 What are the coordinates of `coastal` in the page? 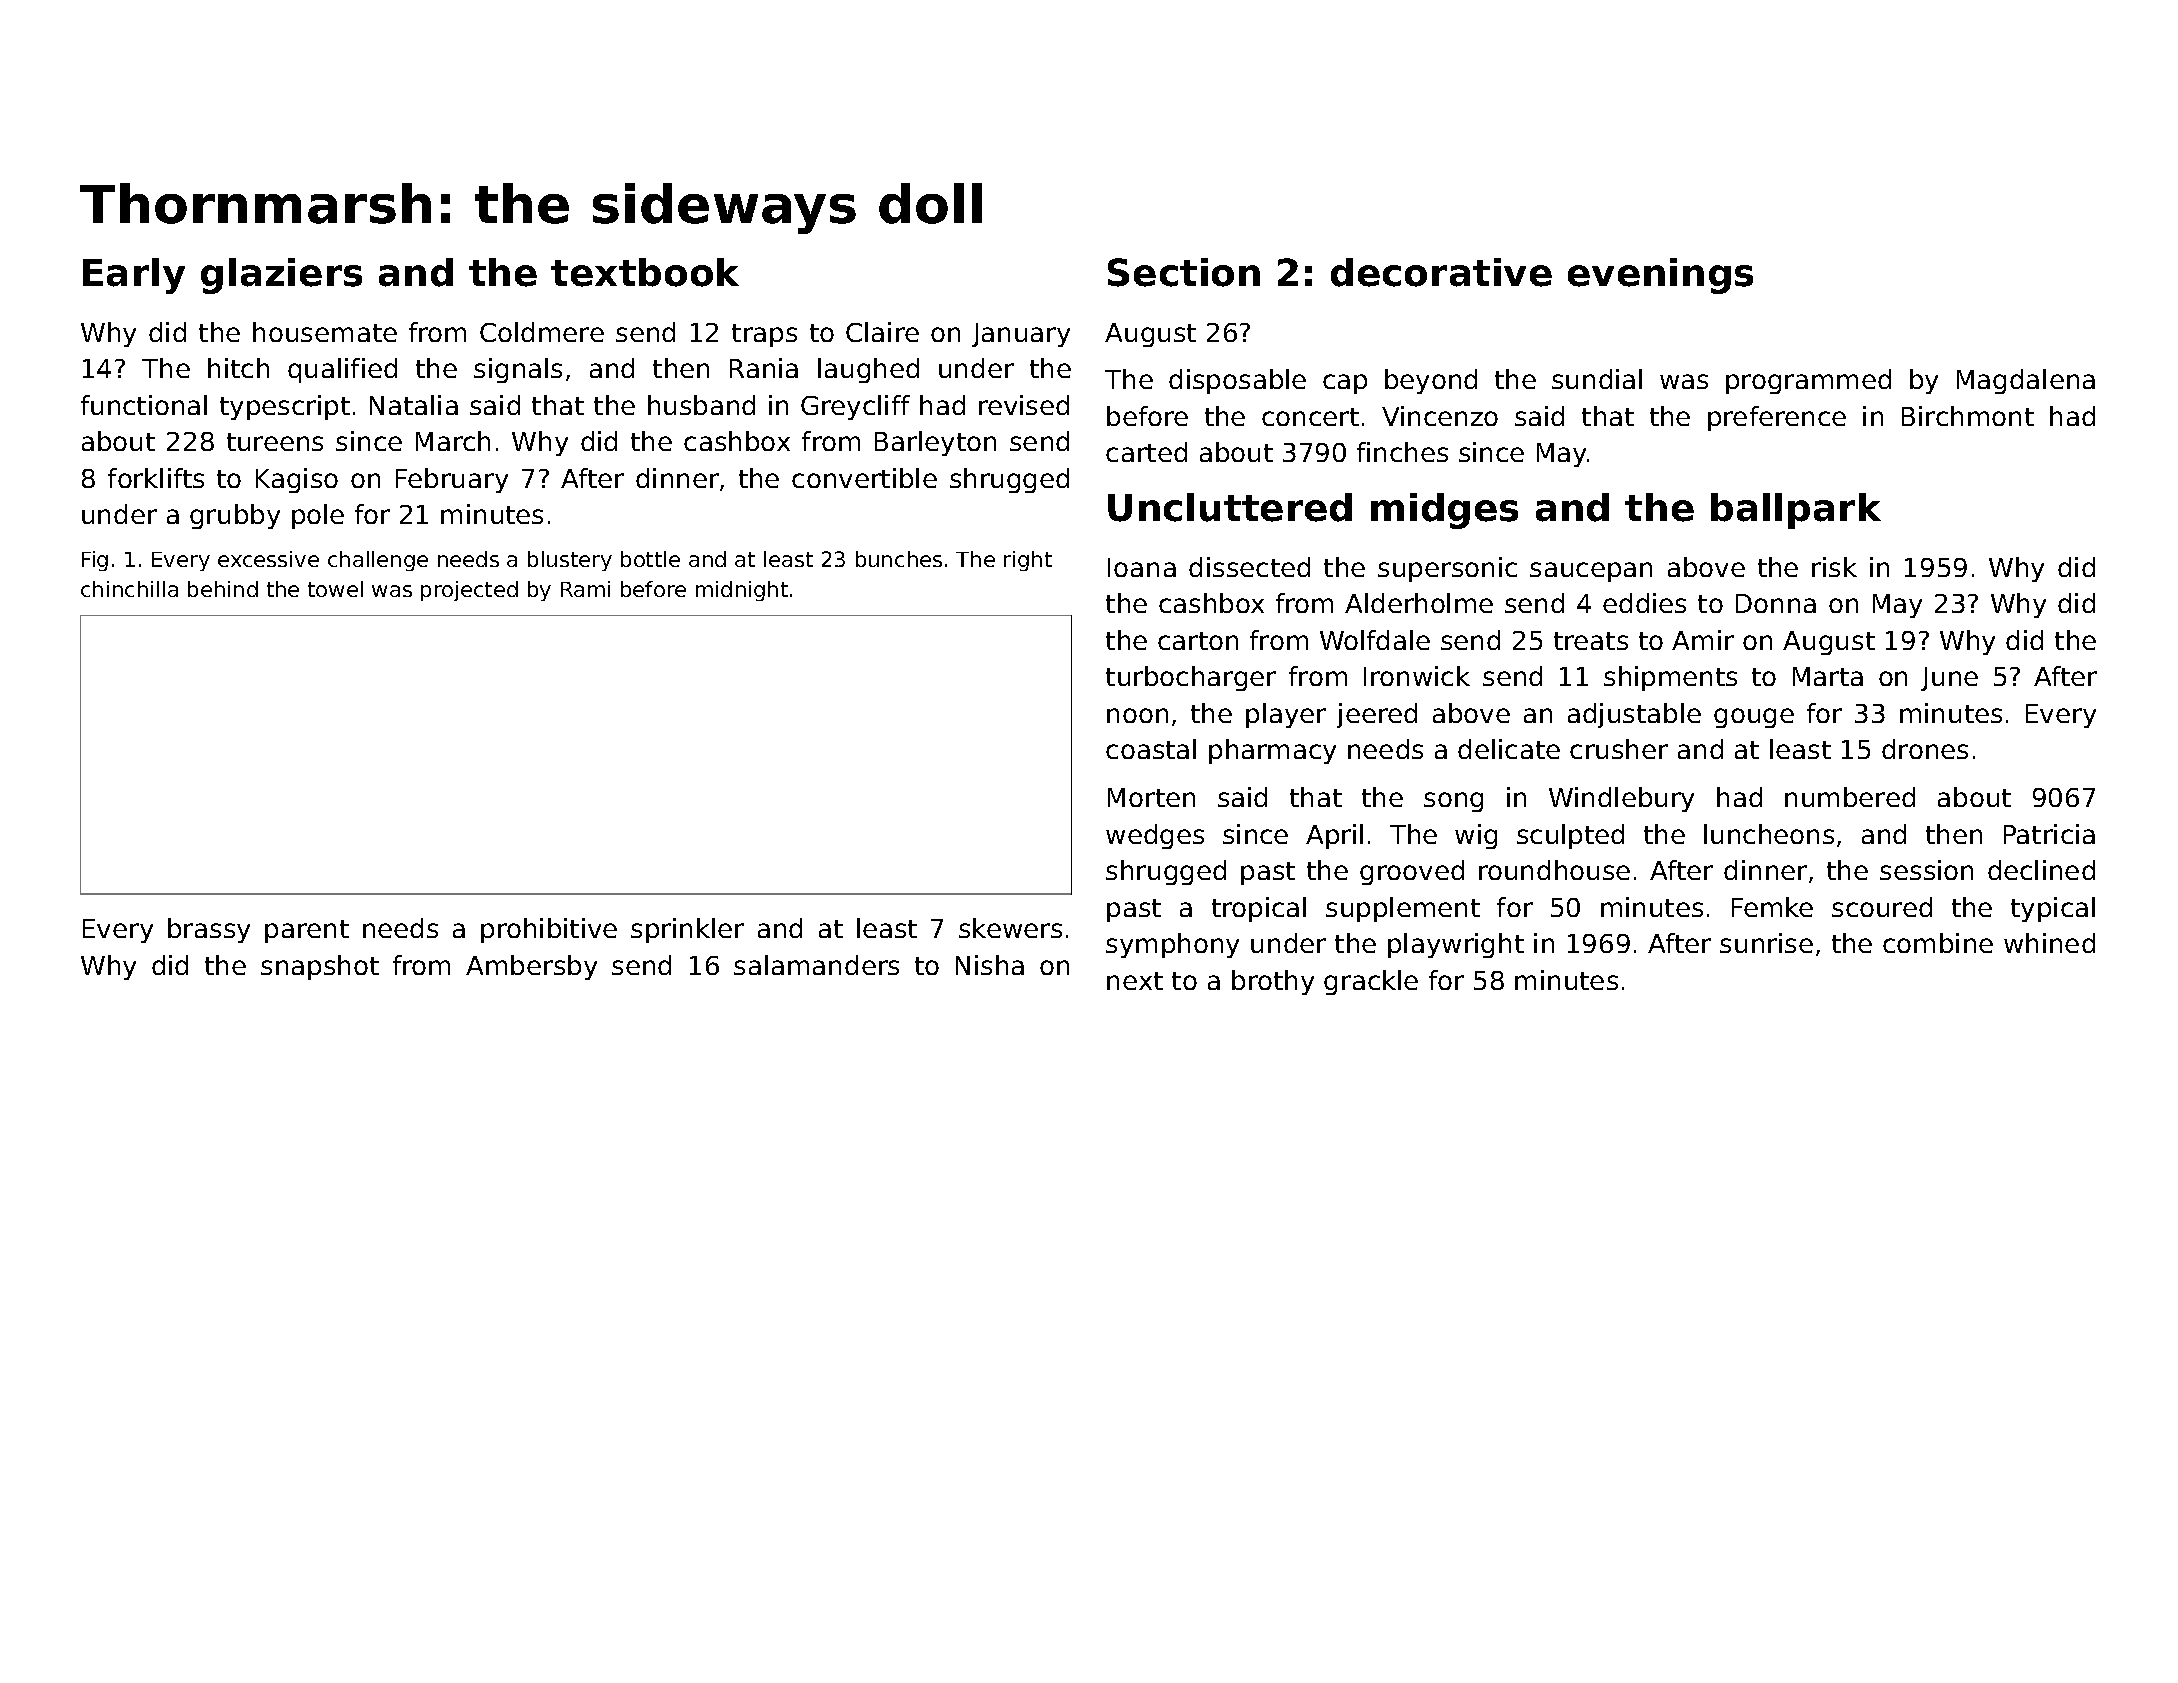 It's located at (1151, 749).
